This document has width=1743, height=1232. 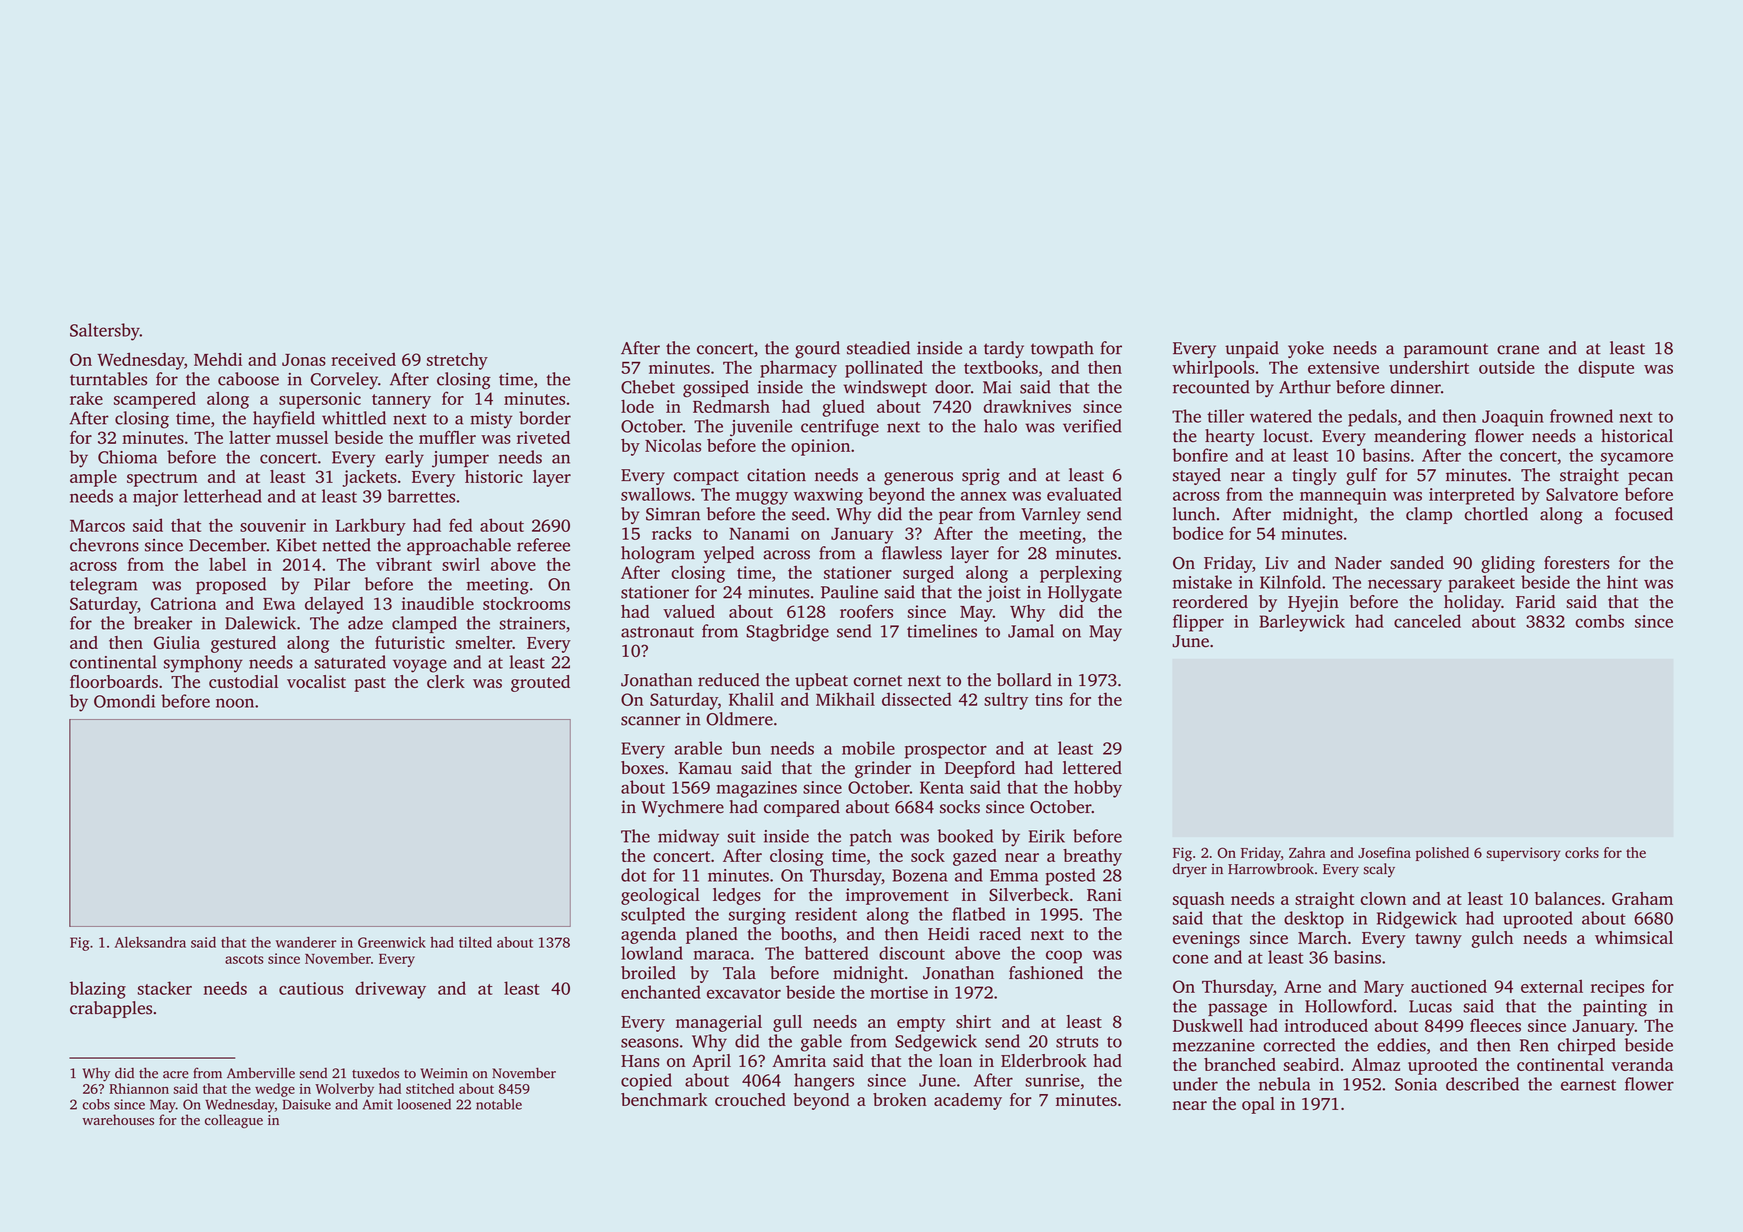 I want to click on Saltersby, so click(x=105, y=332).
